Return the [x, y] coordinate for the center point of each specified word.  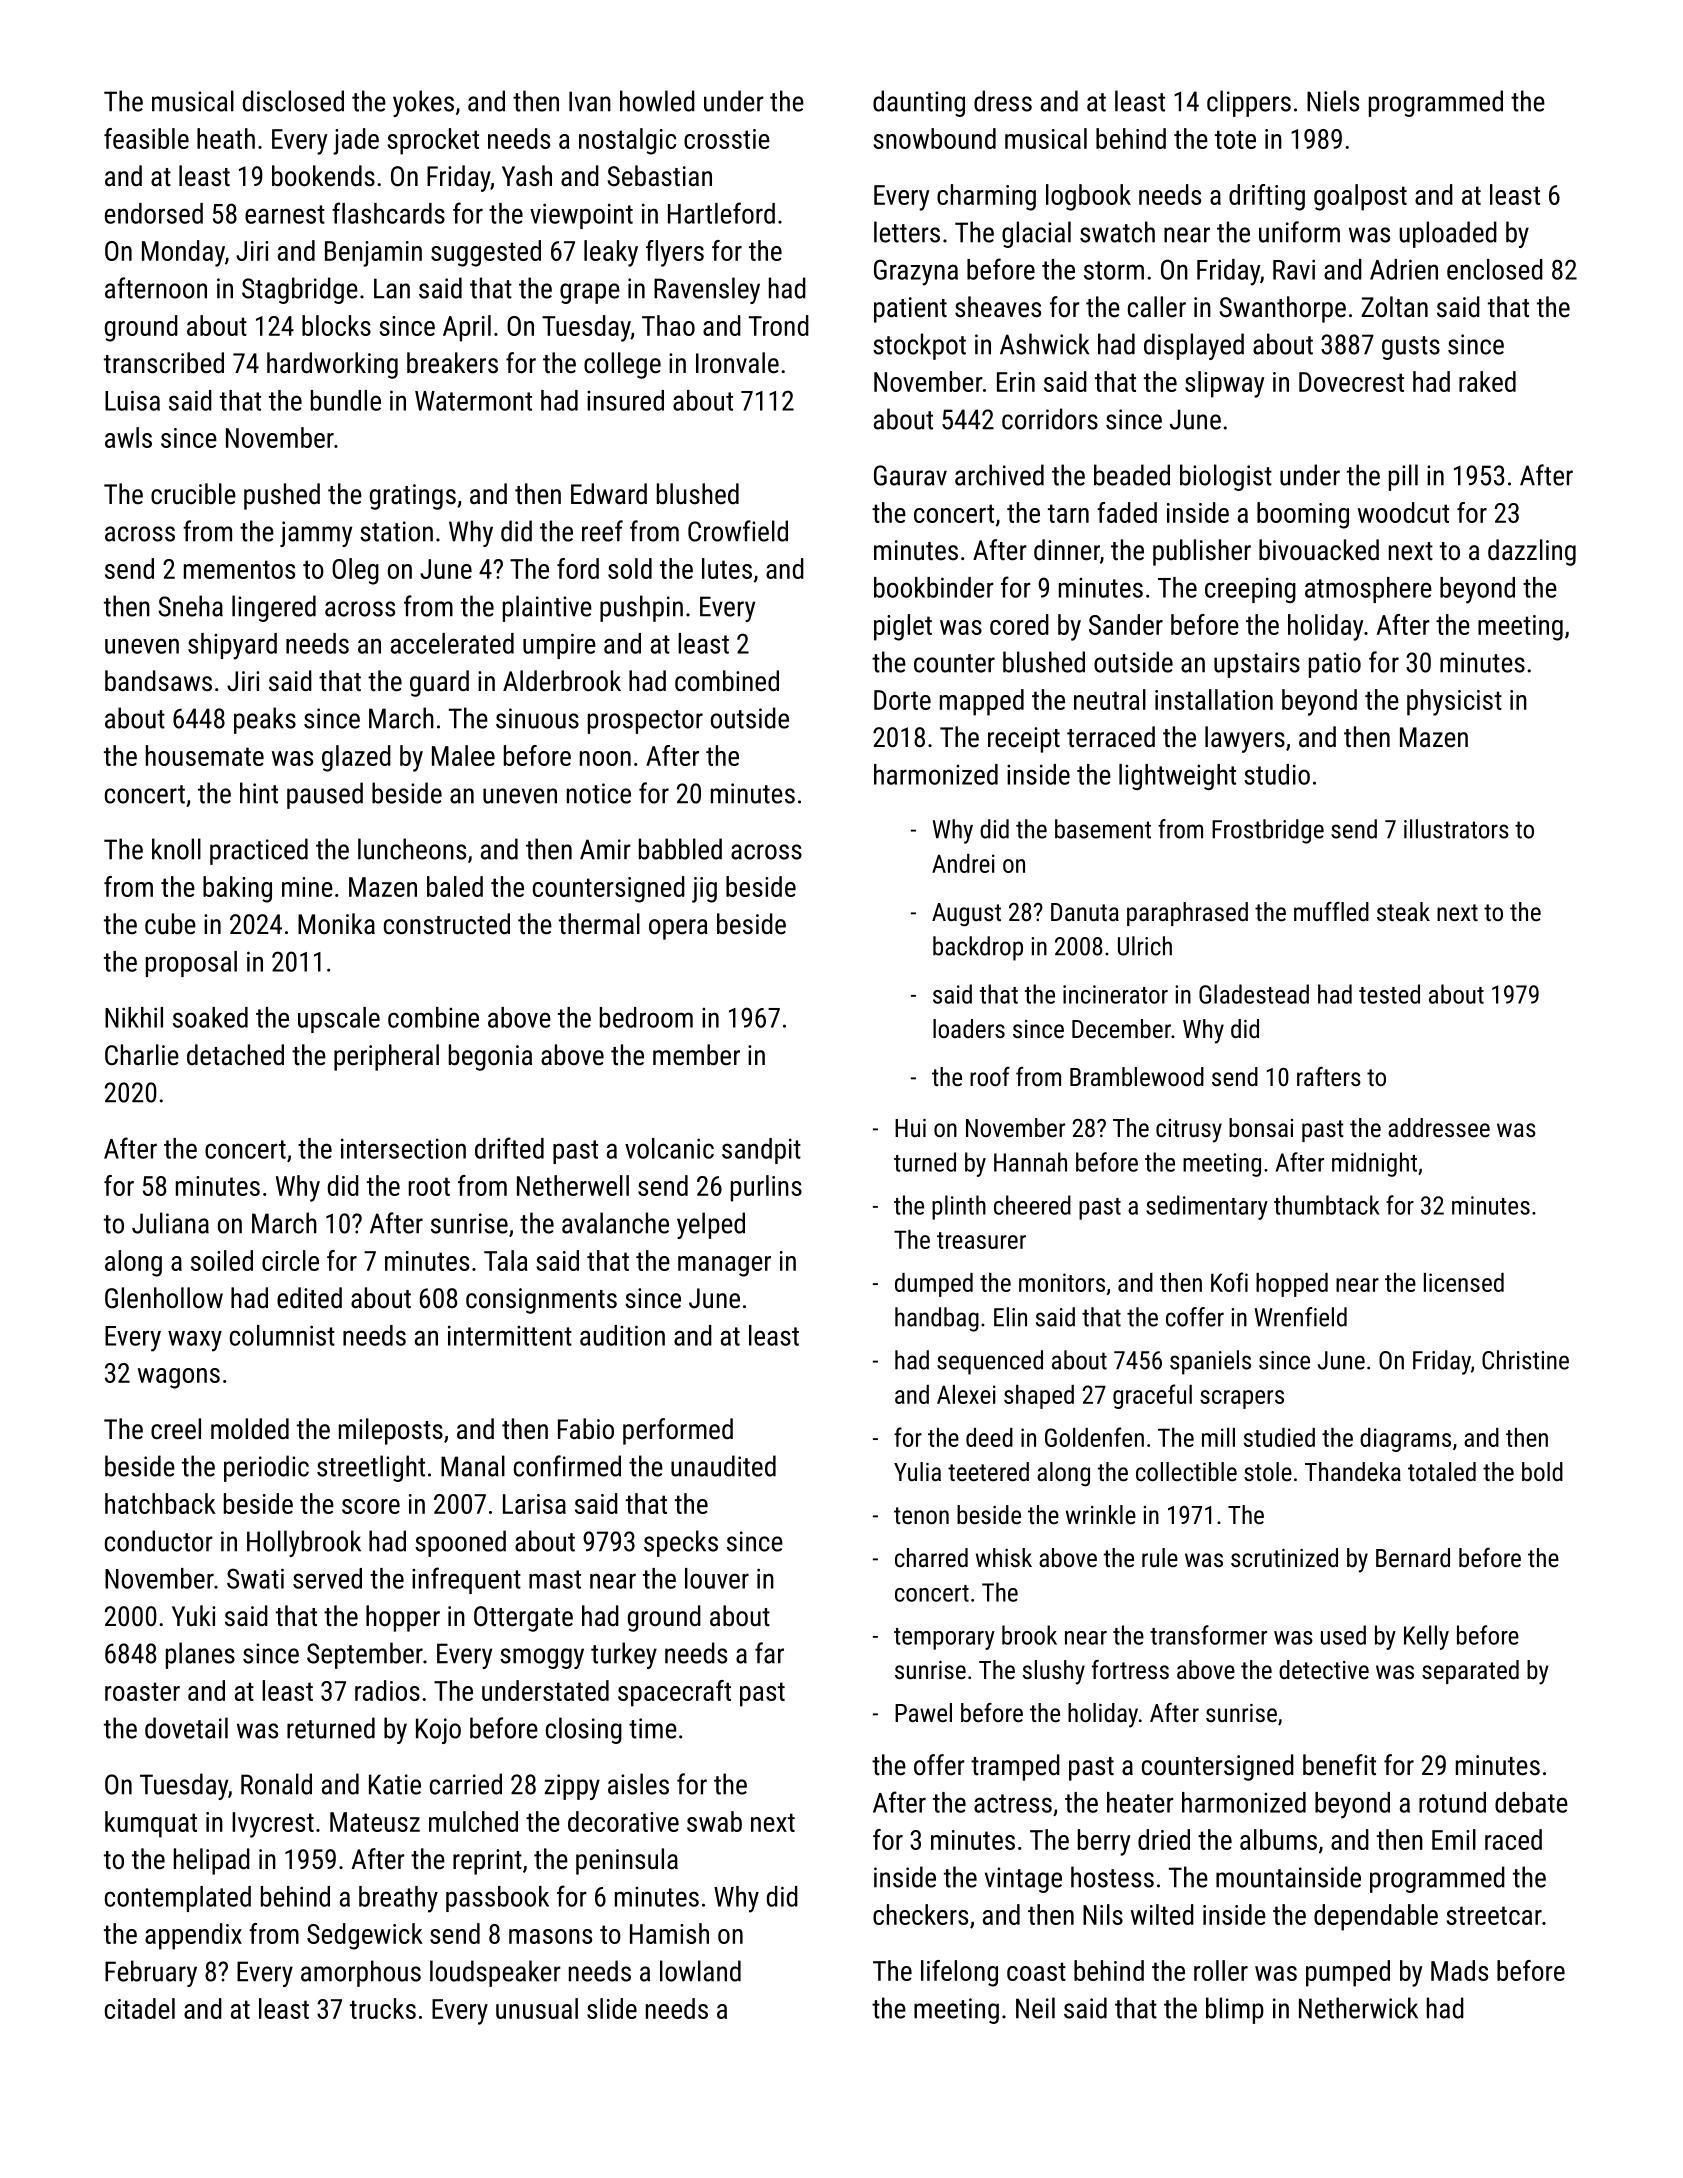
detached [235, 1055]
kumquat [151, 1824]
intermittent [510, 1335]
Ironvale [737, 363]
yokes [423, 103]
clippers [1249, 103]
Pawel [923, 1712]
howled [657, 101]
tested [1389, 994]
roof [990, 1076]
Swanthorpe [1282, 309]
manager [724, 1266]
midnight [1374, 1164]
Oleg [355, 571]
